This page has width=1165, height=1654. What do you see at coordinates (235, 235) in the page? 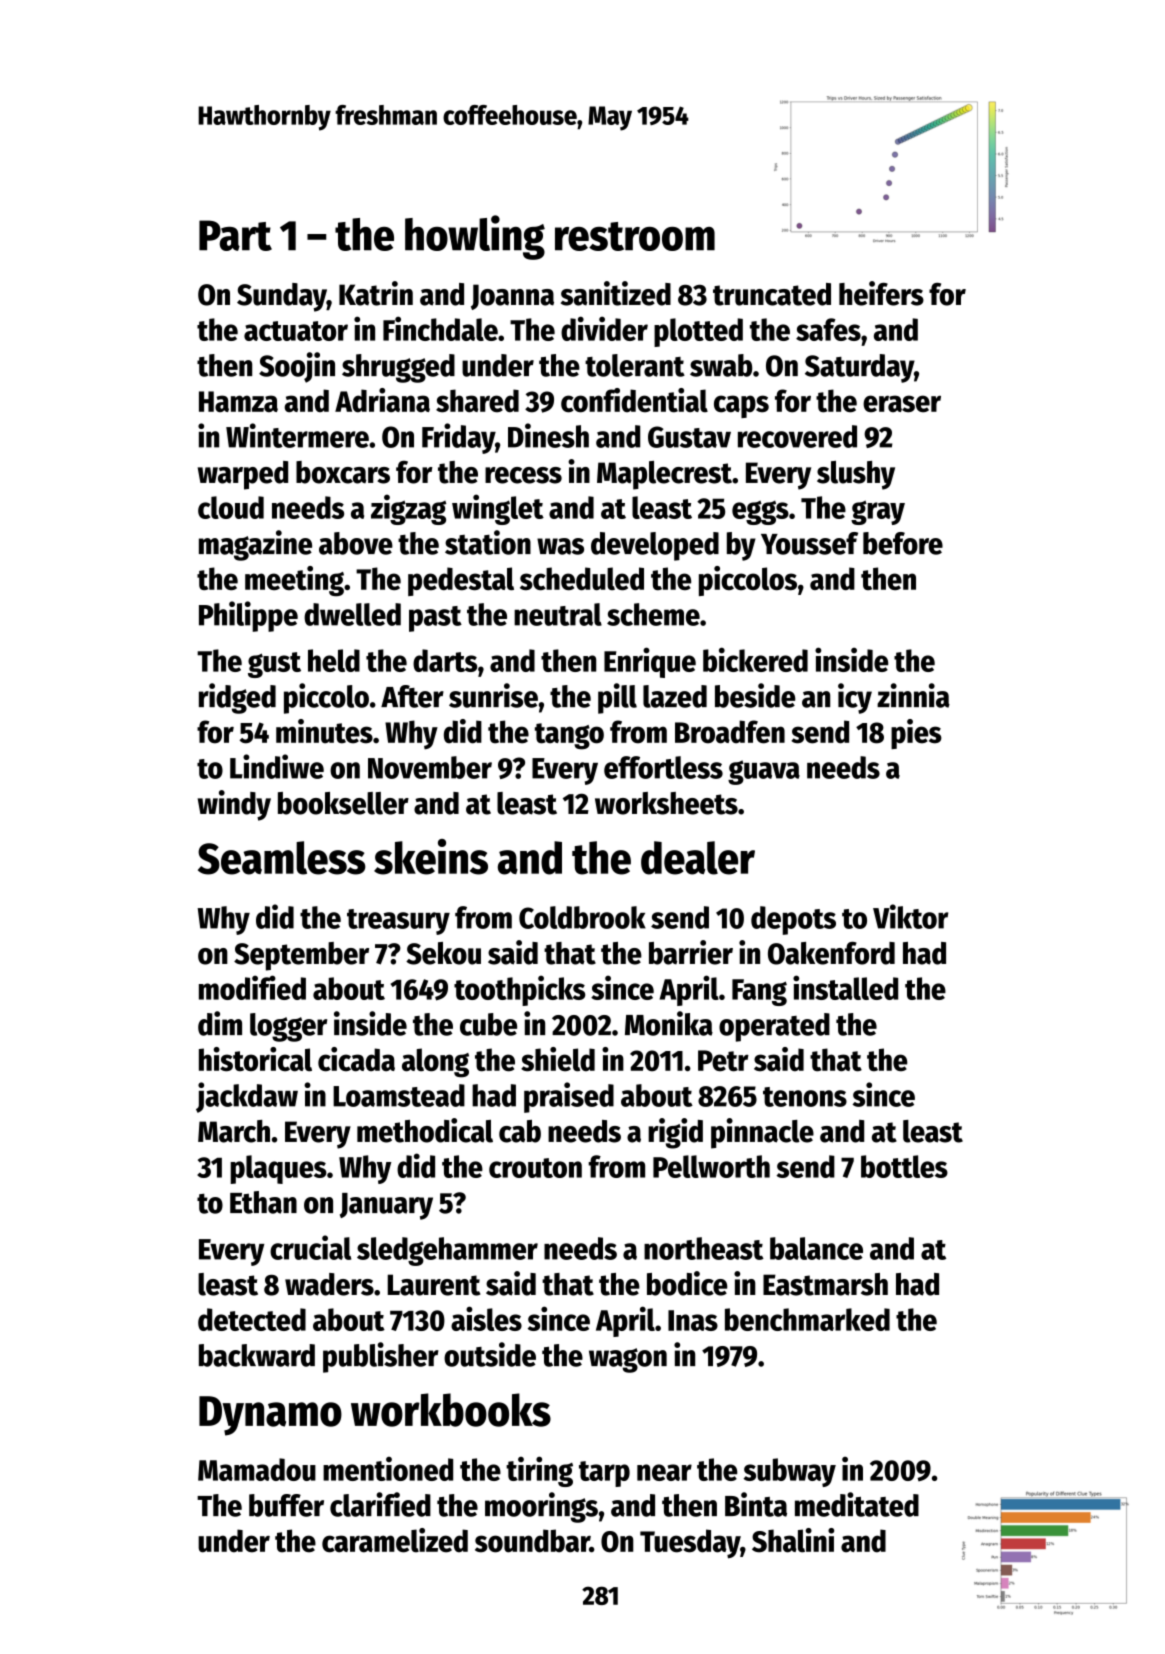
I see `Part` at bounding box center [235, 235].
